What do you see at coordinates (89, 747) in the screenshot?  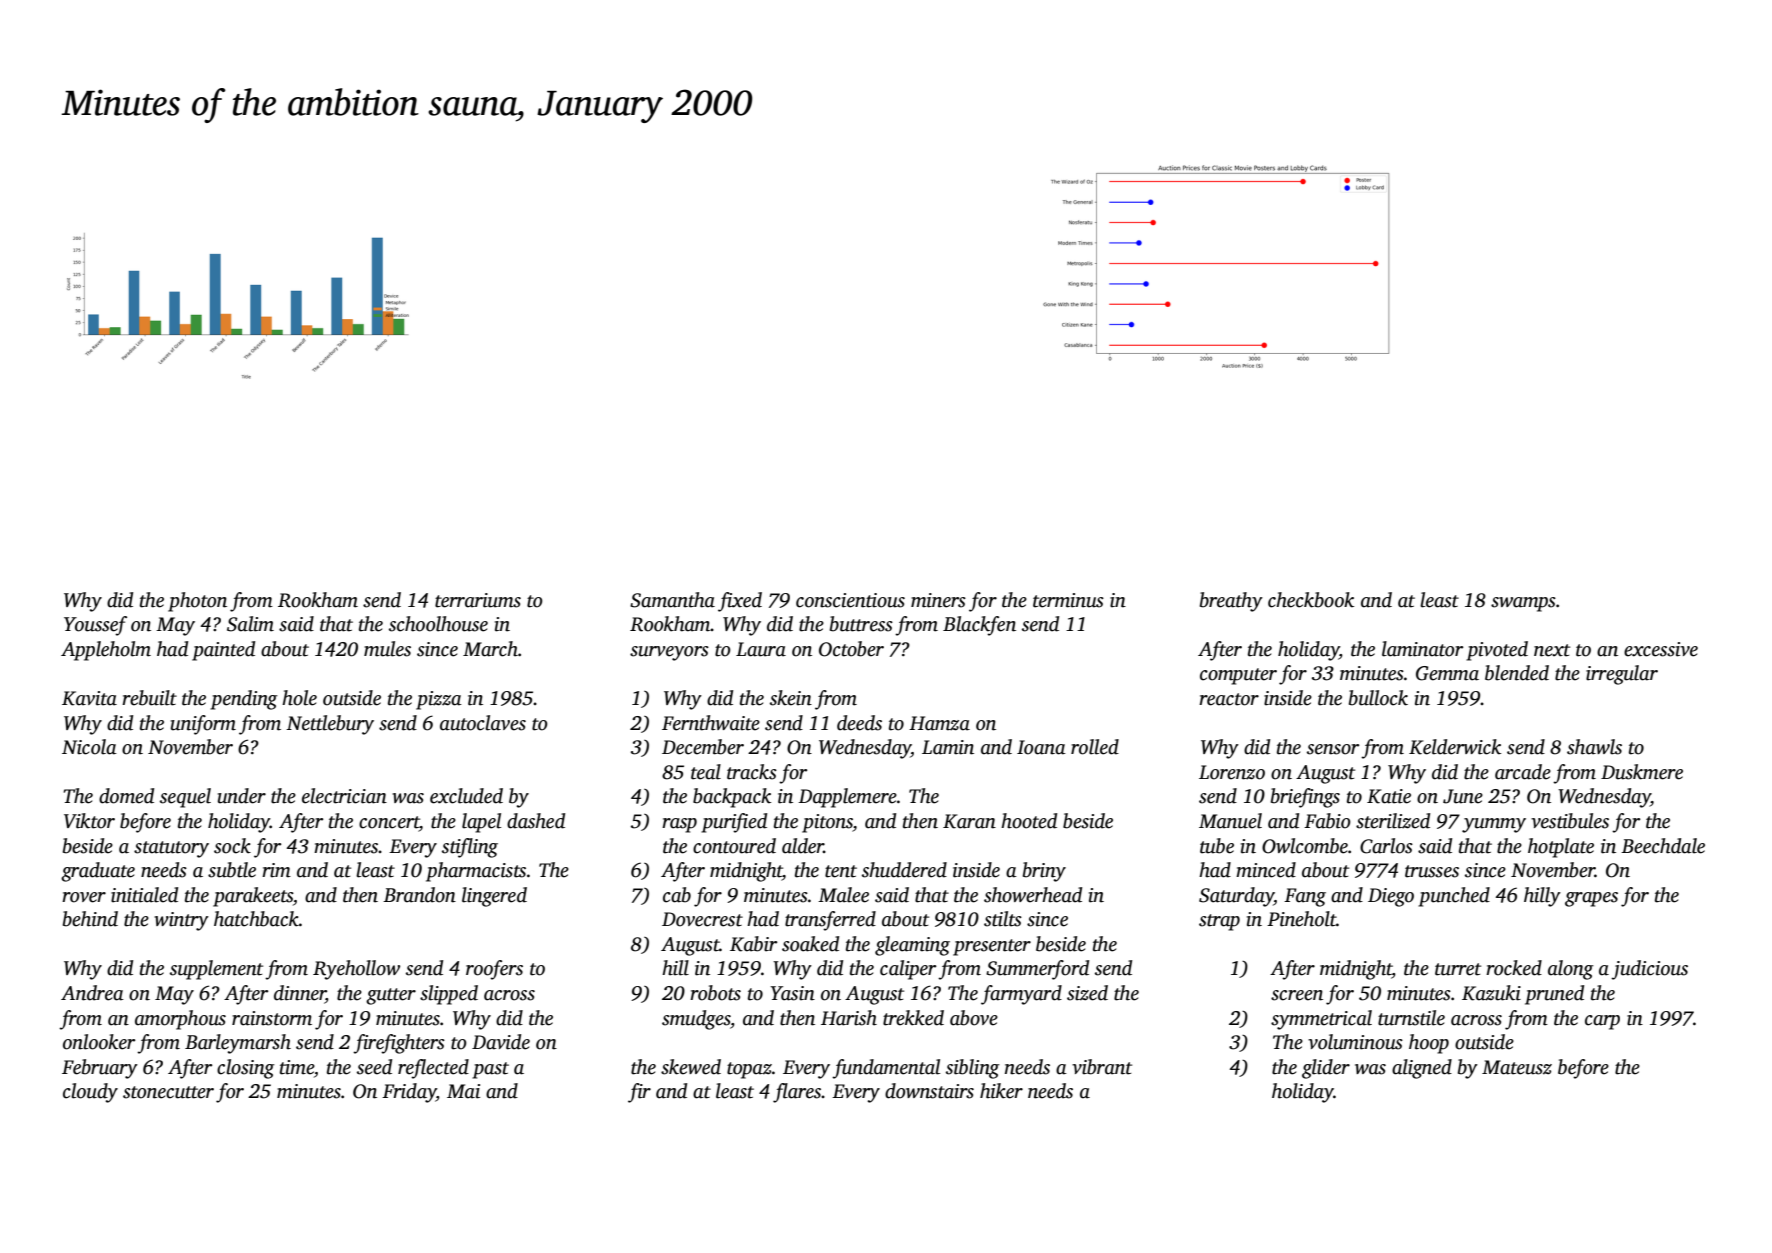 I see `Nicola` at bounding box center [89, 747].
